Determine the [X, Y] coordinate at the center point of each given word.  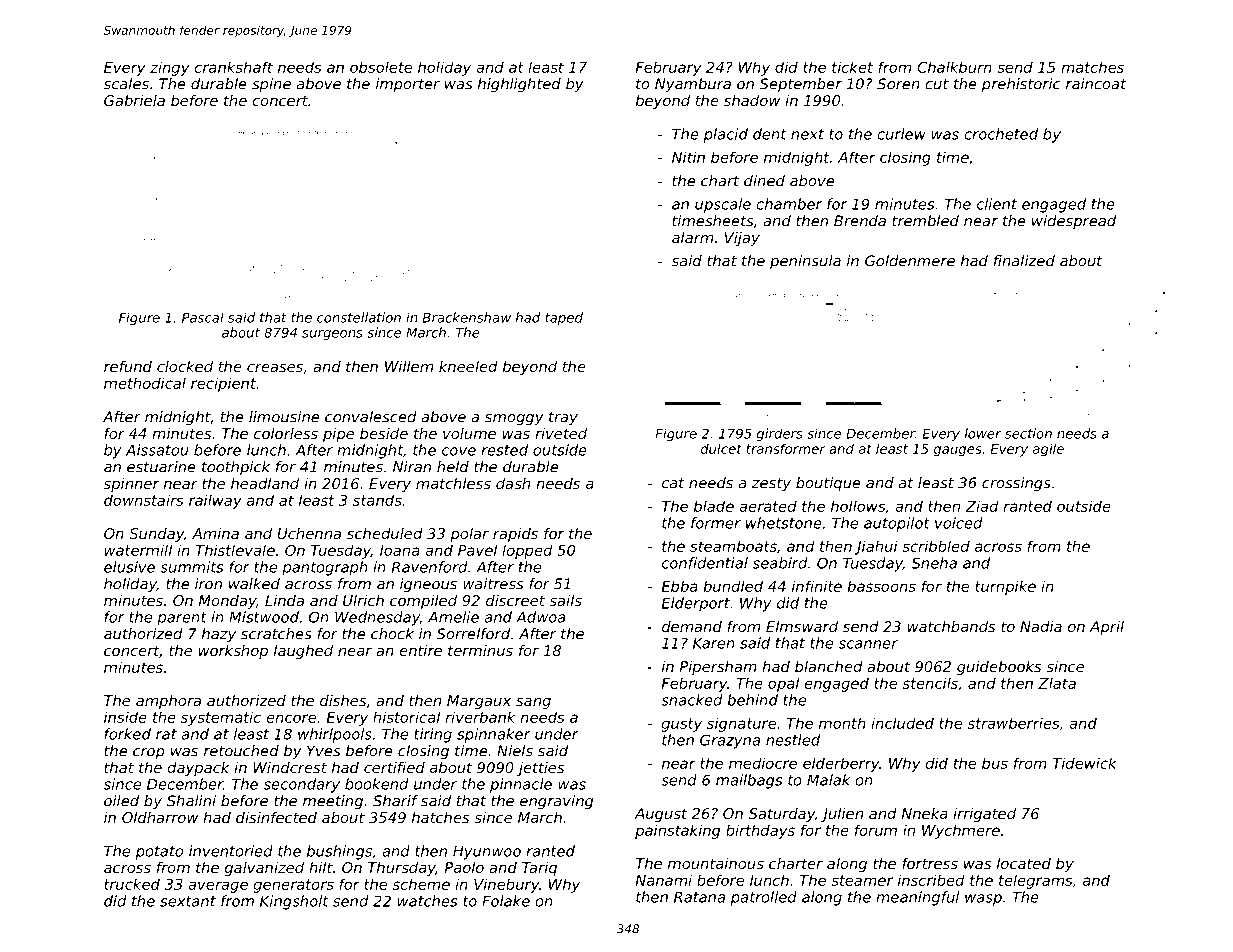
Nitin [688, 157]
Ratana [699, 897]
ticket [852, 67]
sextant [188, 901]
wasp [983, 900]
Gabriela [134, 100]
